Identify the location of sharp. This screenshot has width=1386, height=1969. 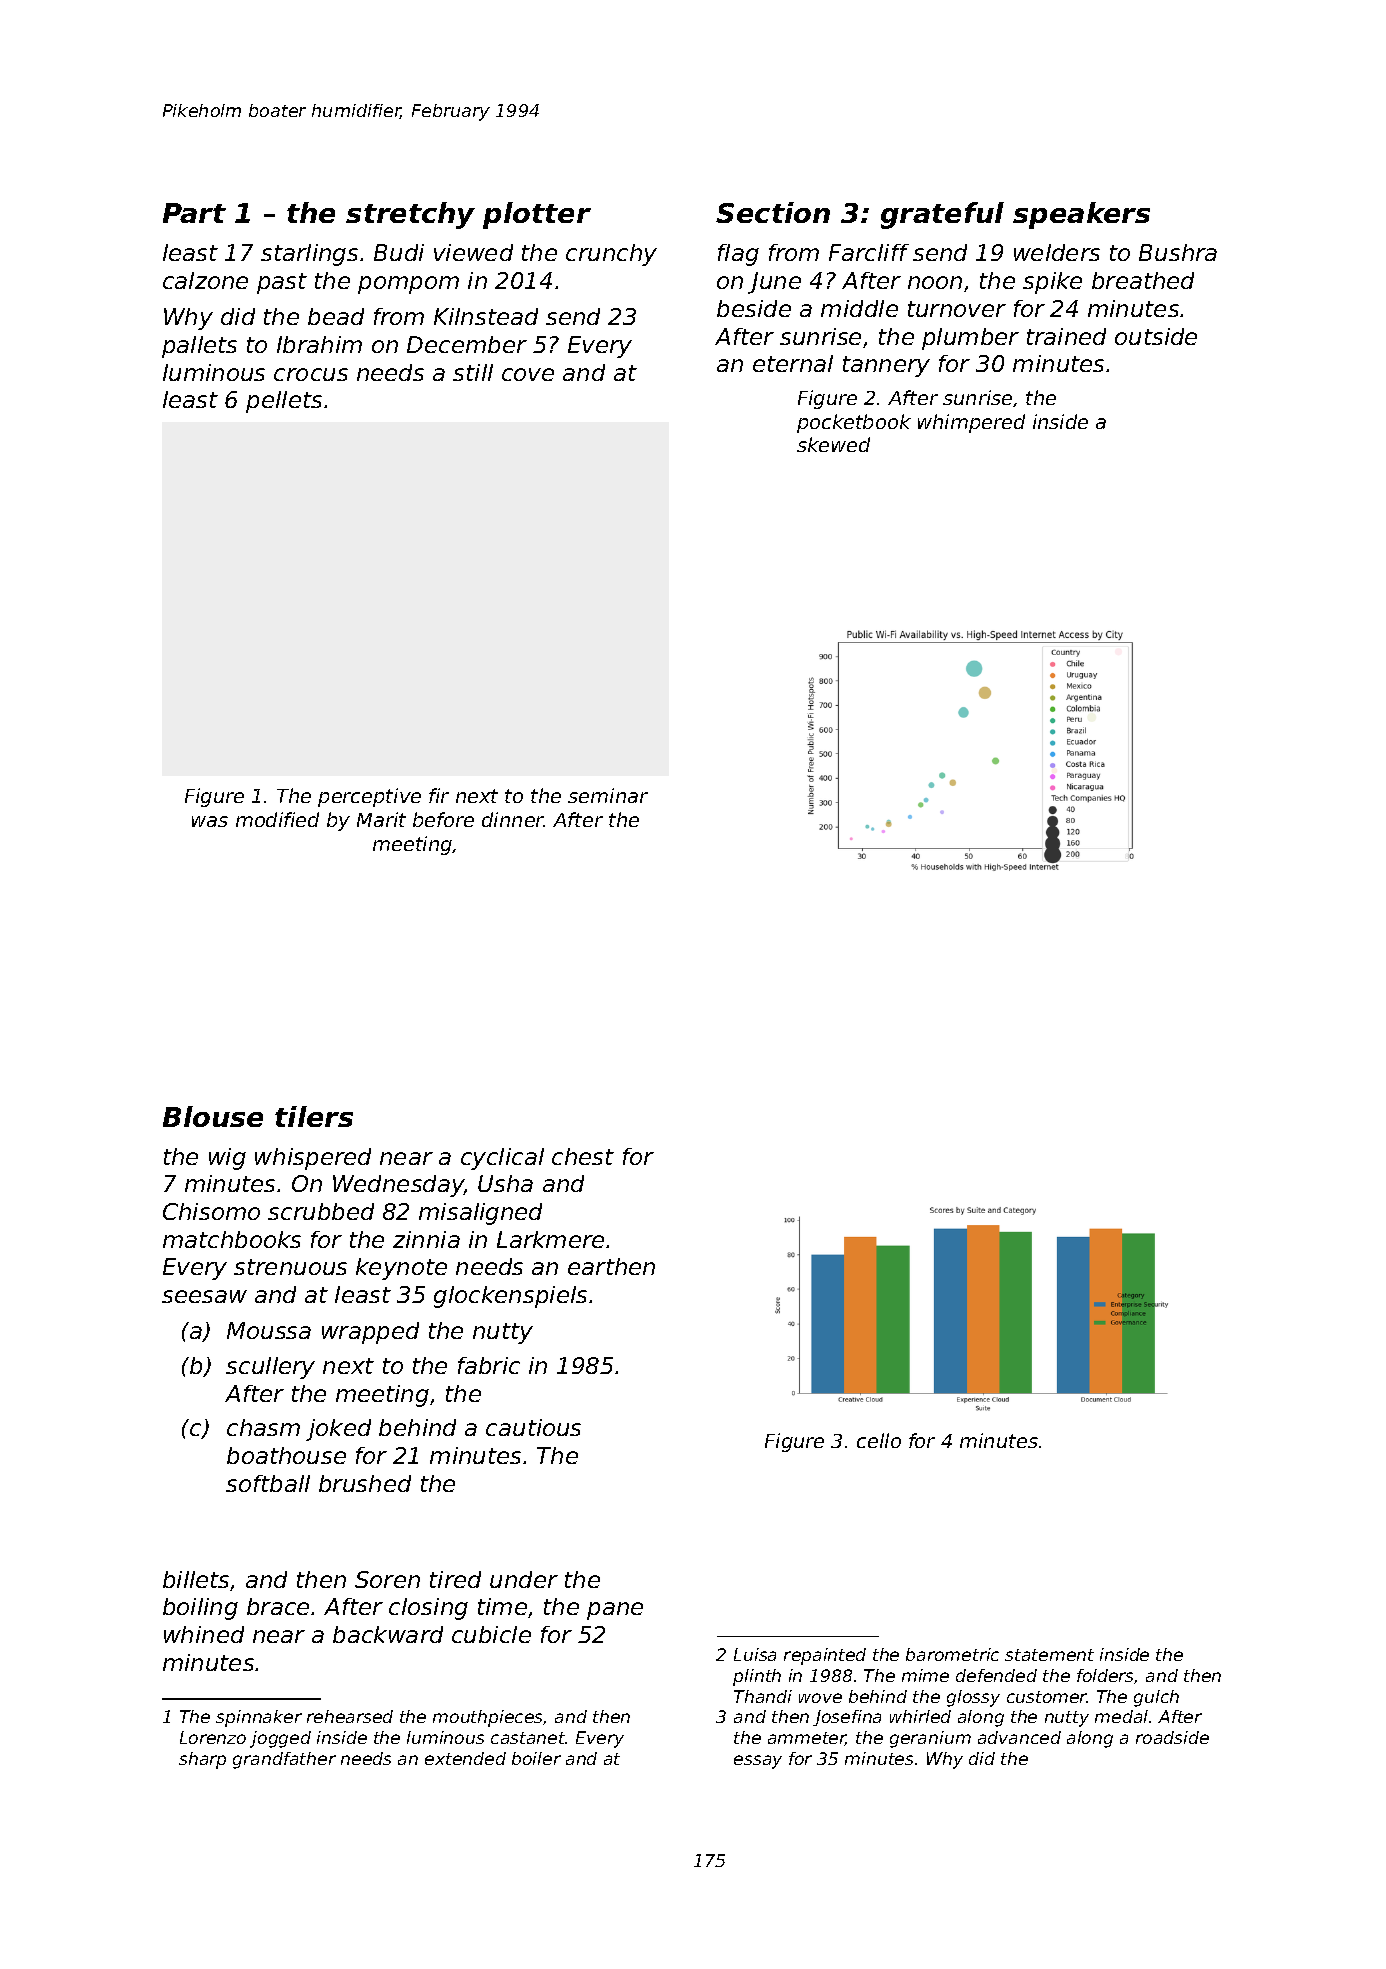
(202, 1760).
